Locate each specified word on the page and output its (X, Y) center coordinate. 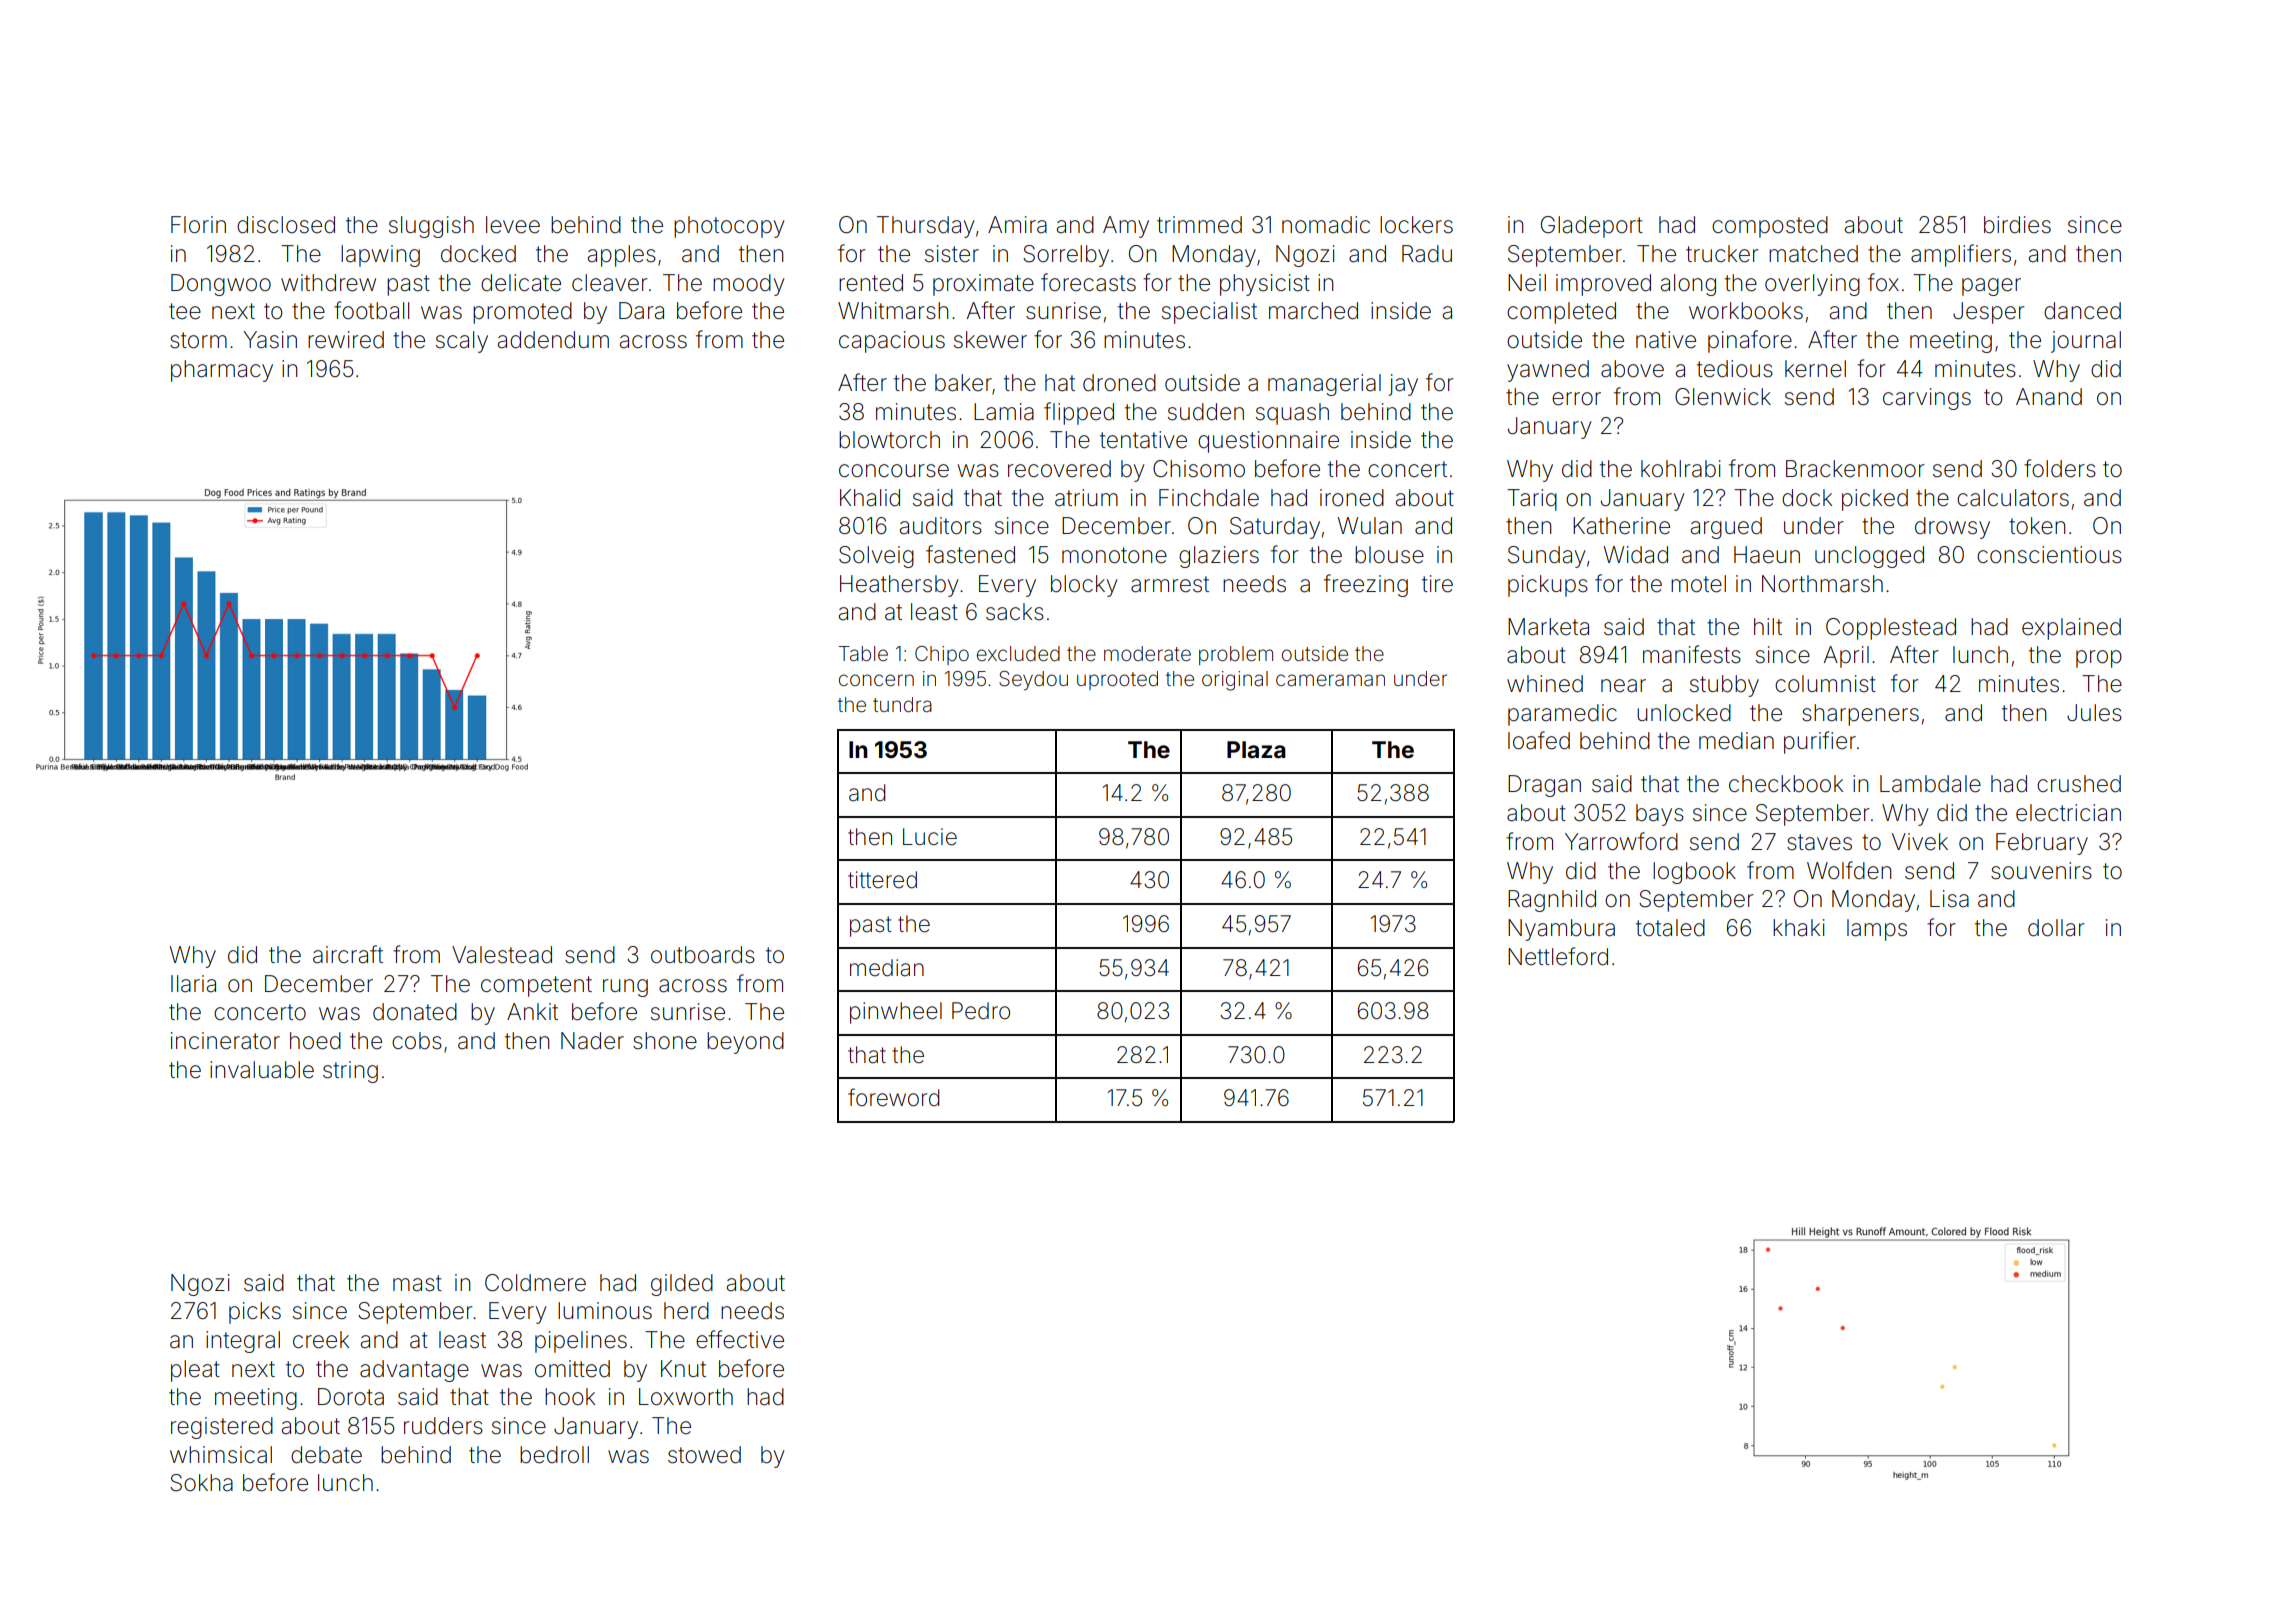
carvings (1927, 399)
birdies (2017, 225)
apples (622, 256)
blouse (1389, 555)
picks (255, 1313)
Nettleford (1558, 956)
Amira (1017, 225)
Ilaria (193, 984)
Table (863, 653)
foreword (893, 1097)
